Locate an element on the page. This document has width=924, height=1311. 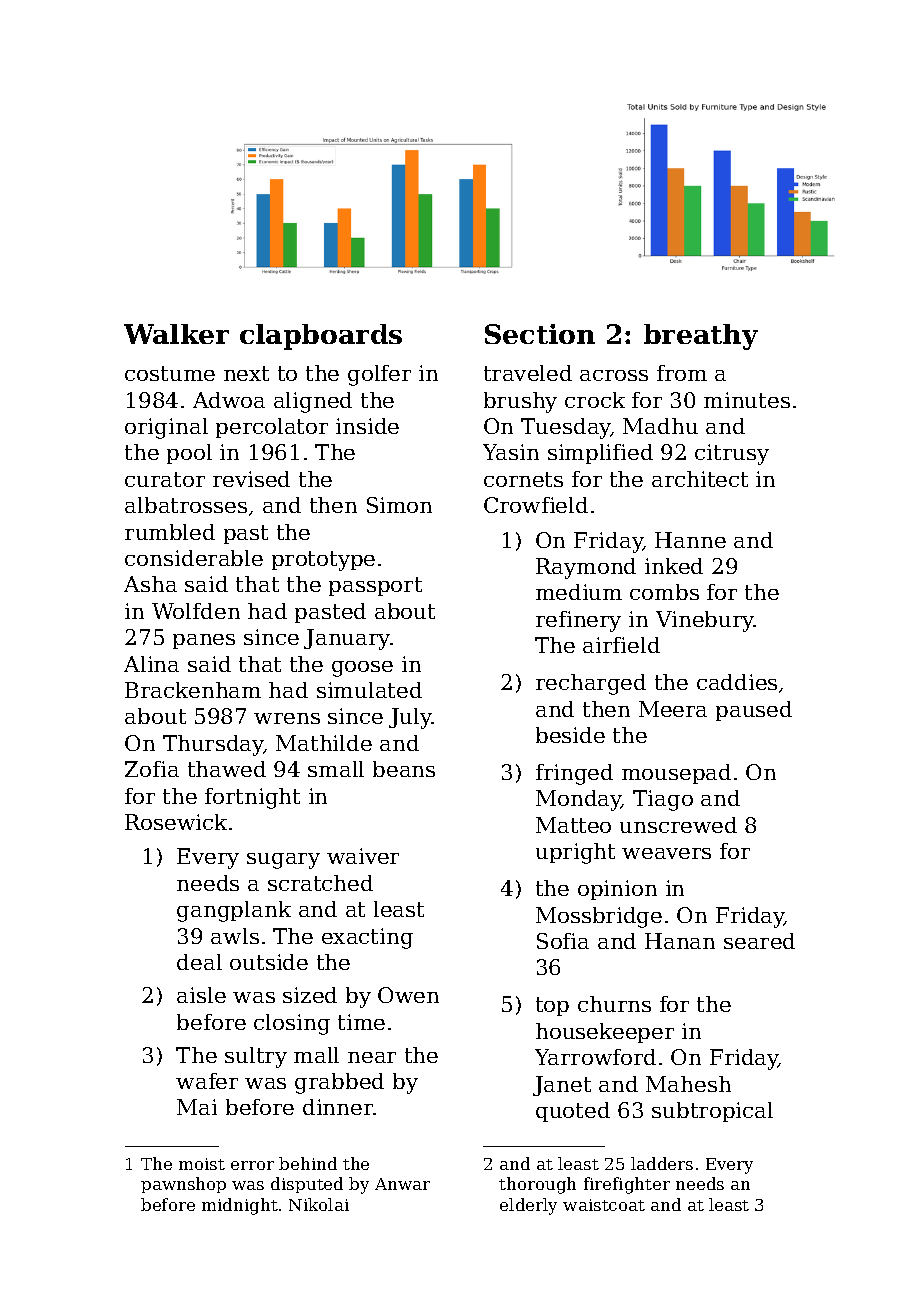
Mossbridge is located at coordinates (599, 917).
